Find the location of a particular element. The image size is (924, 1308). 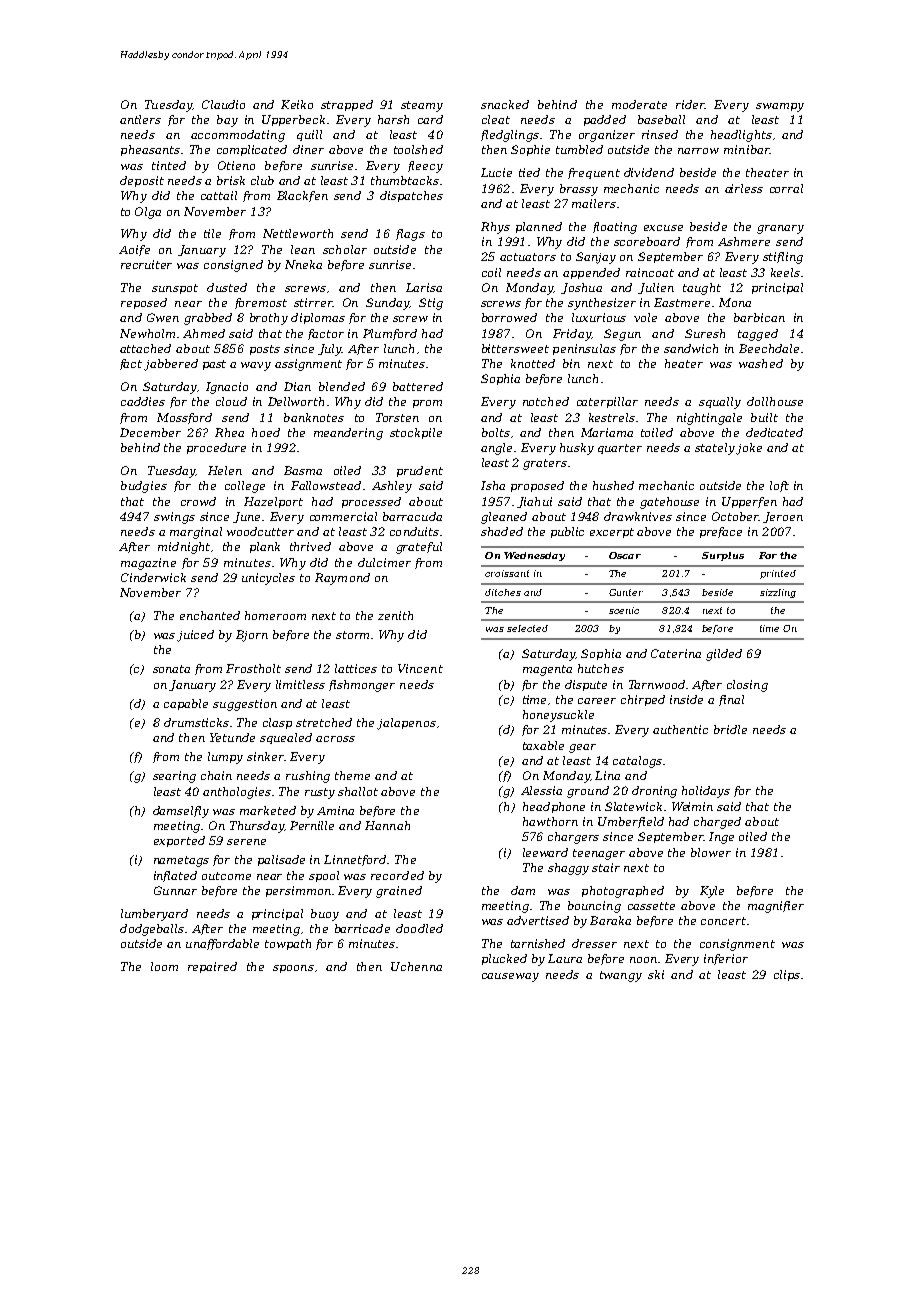

steamy is located at coordinates (422, 106).
